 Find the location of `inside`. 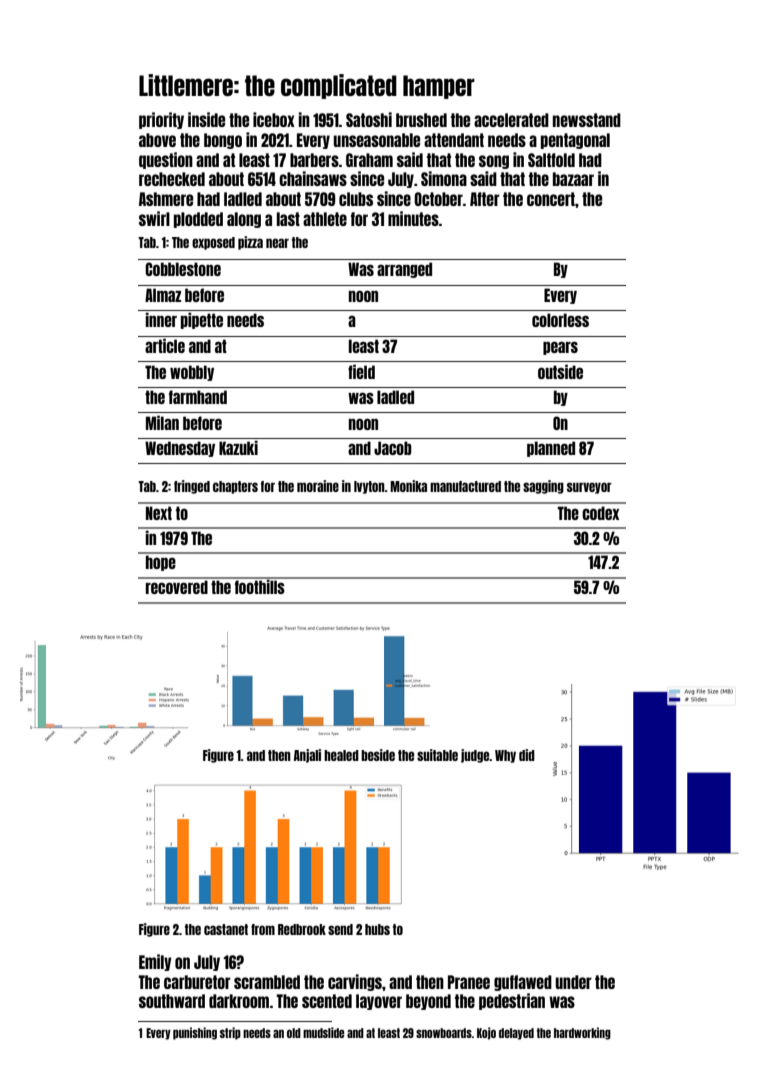

inside is located at coordinates (206, 119).
